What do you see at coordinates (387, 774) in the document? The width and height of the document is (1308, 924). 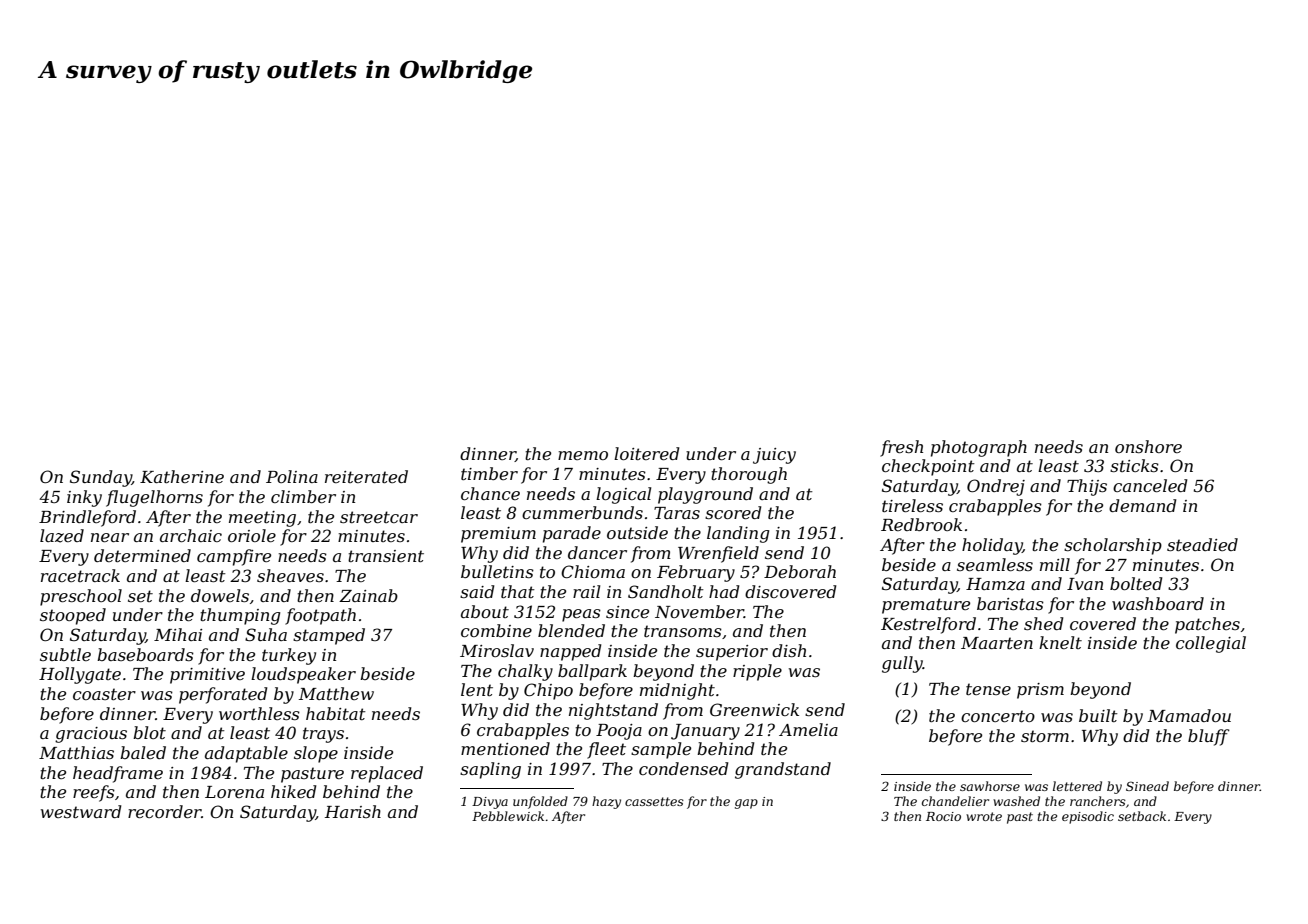 I see `replaced` at bounding box center [387, 774].
